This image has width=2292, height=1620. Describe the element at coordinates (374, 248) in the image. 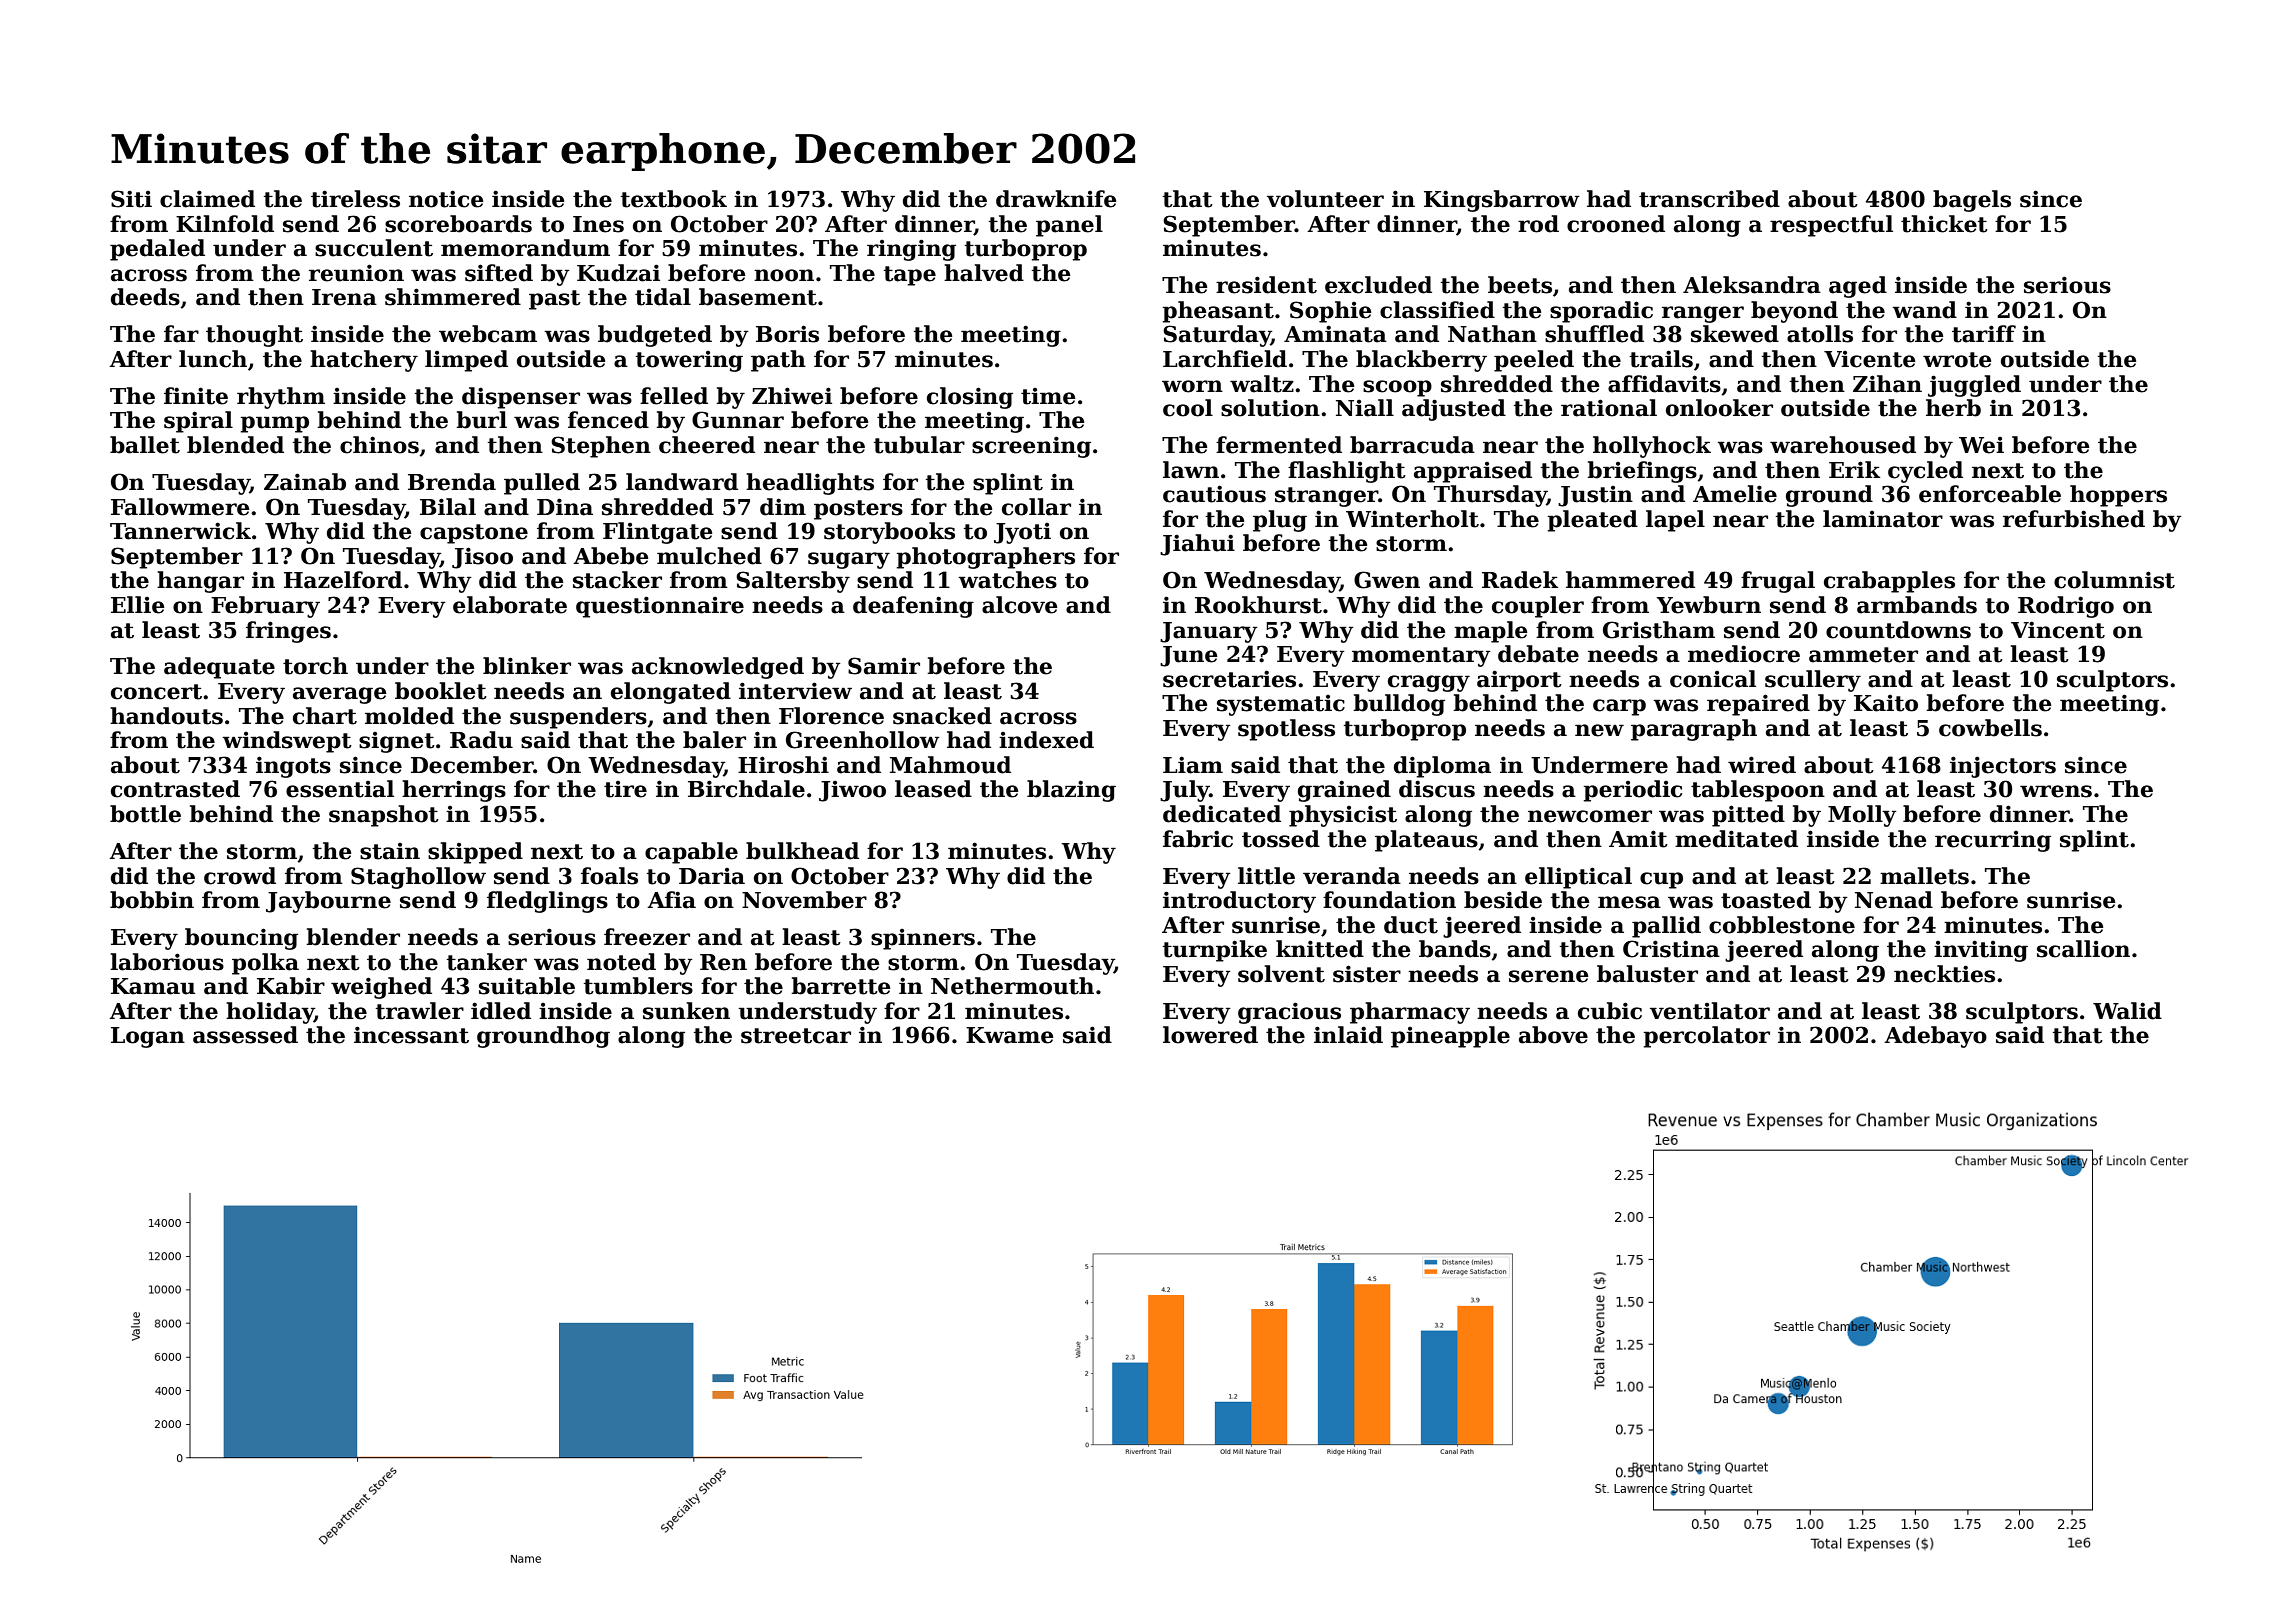

I see `succulent` at that location.
